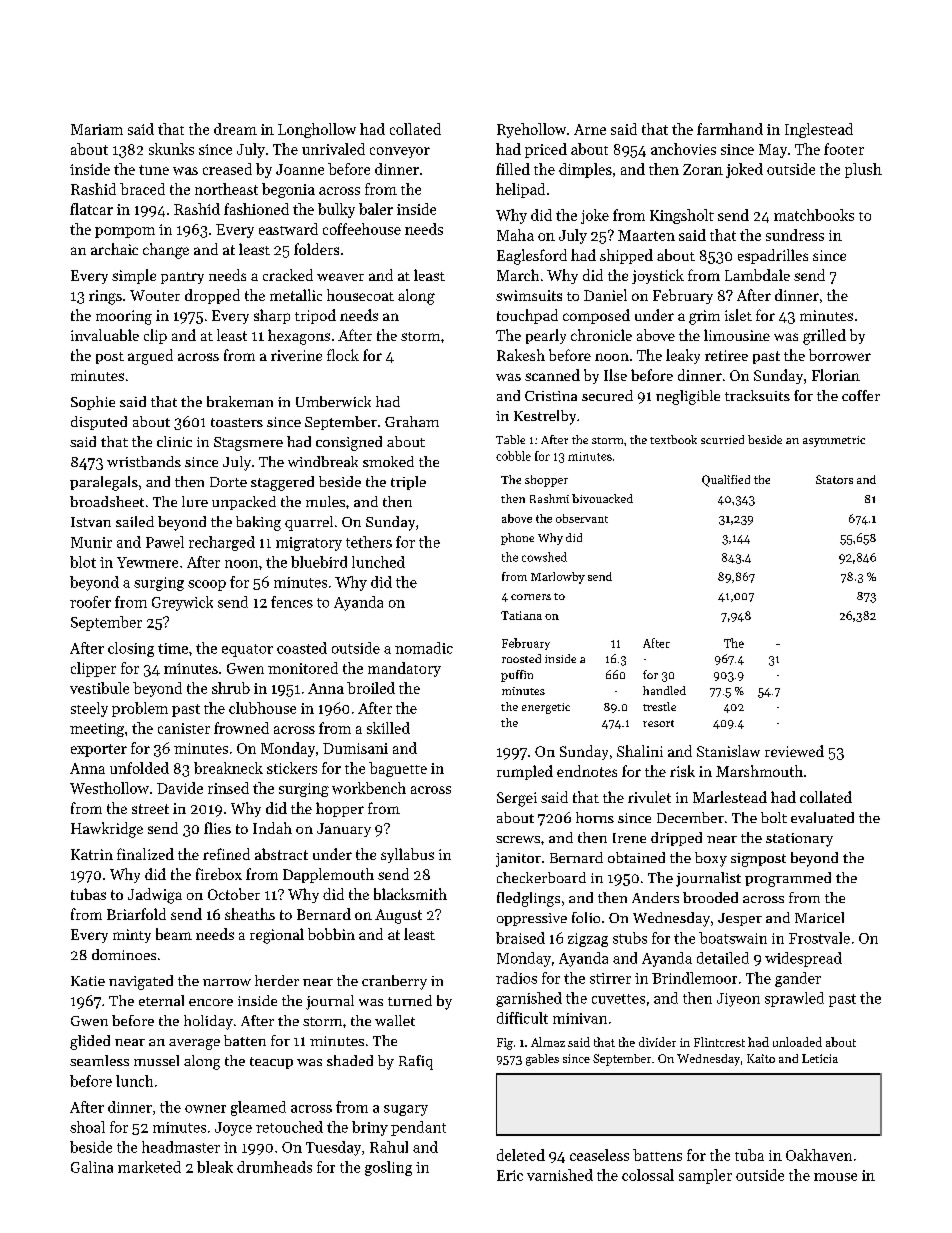 The image size is (952, 1233). I want to click on Galina, so click(92, 1167).
